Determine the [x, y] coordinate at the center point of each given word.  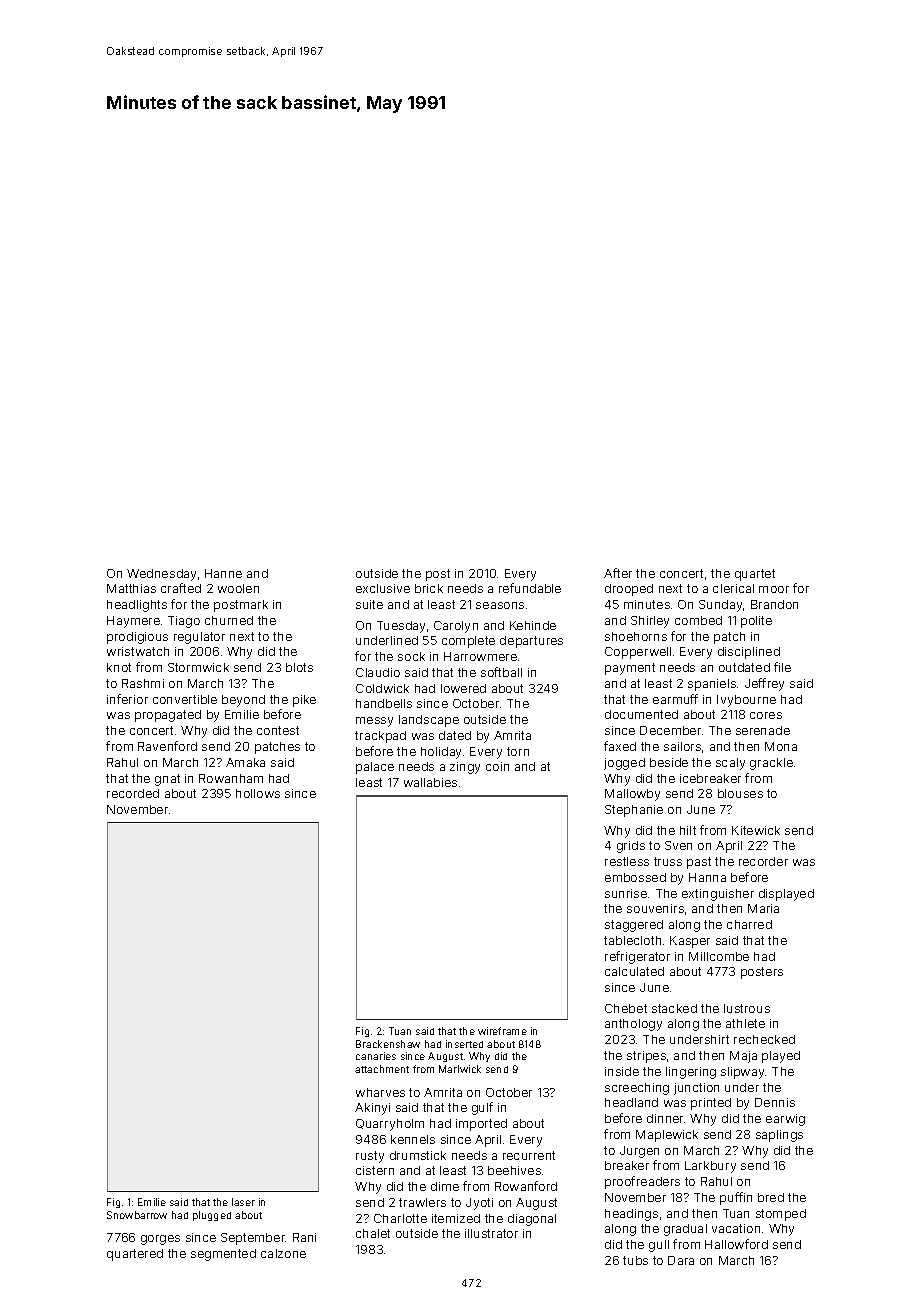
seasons [500, 605]
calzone [283, 1253]
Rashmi [143, 683]
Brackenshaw [388, 1044]
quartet [755, 575]
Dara [681, 1260]
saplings [779, 1136]
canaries [376, 1056]
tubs [635, 1260]
